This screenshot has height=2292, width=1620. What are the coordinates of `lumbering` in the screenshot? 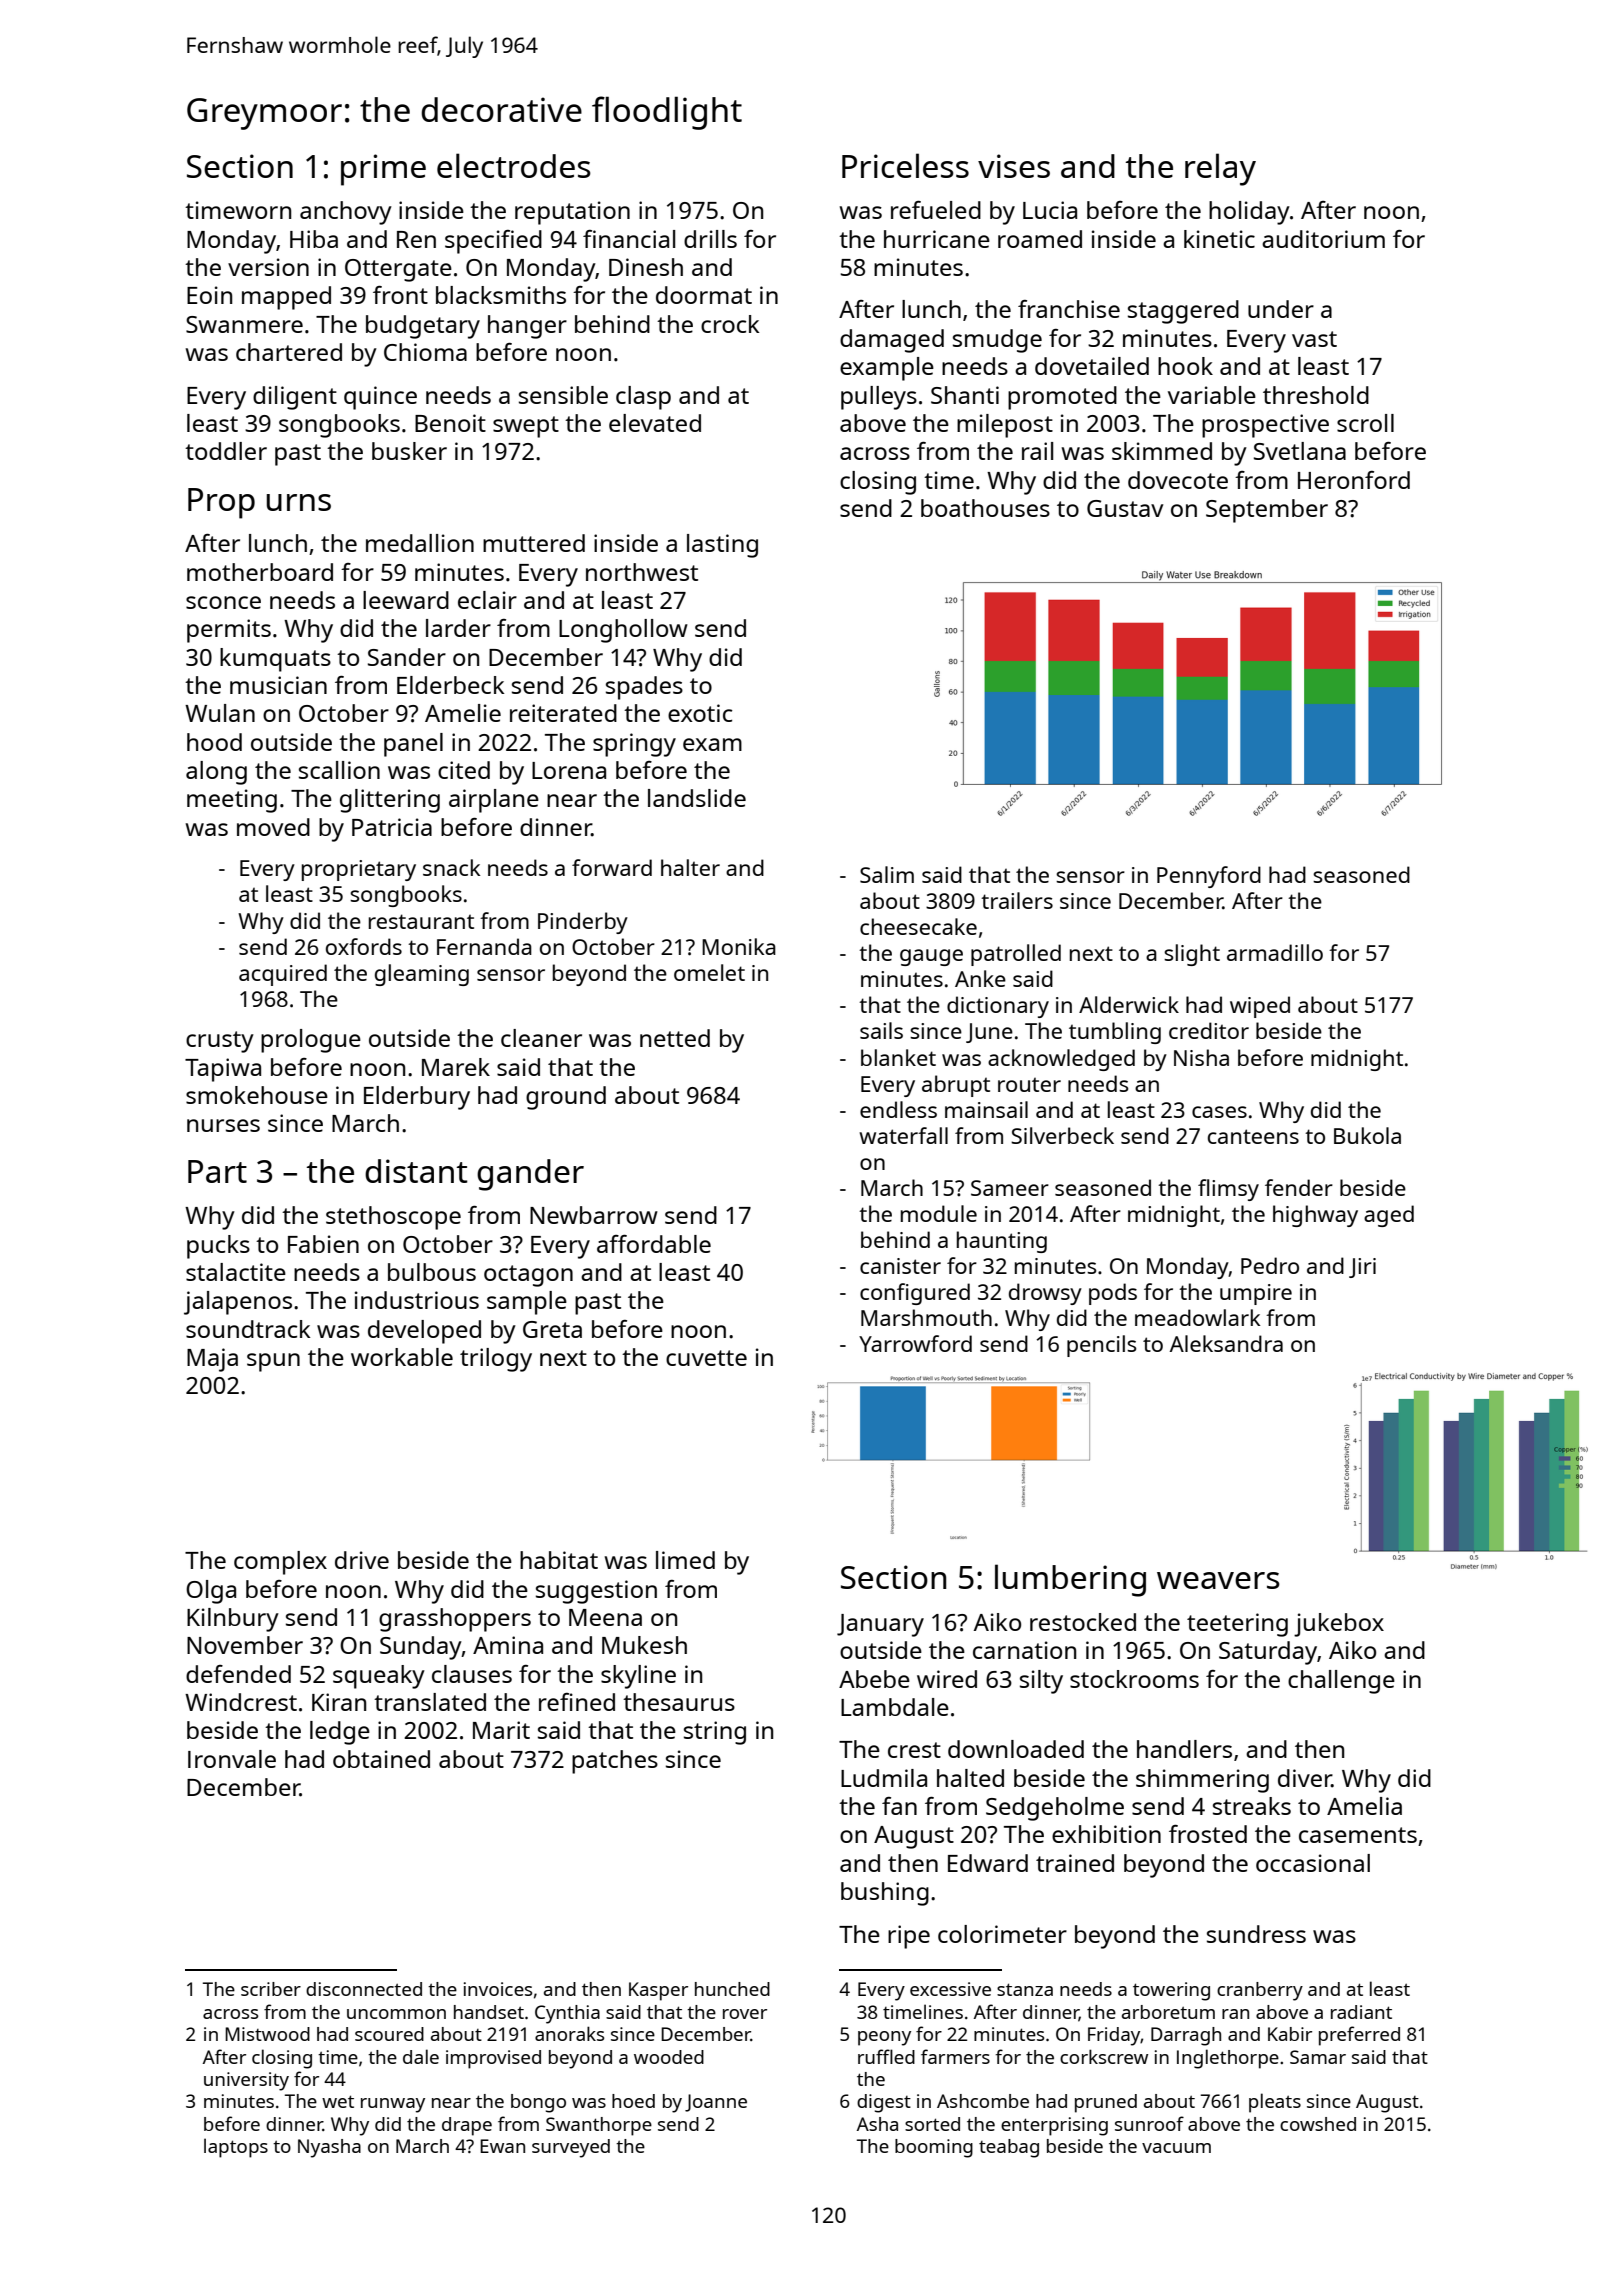 It's located at (1070, 1580).
